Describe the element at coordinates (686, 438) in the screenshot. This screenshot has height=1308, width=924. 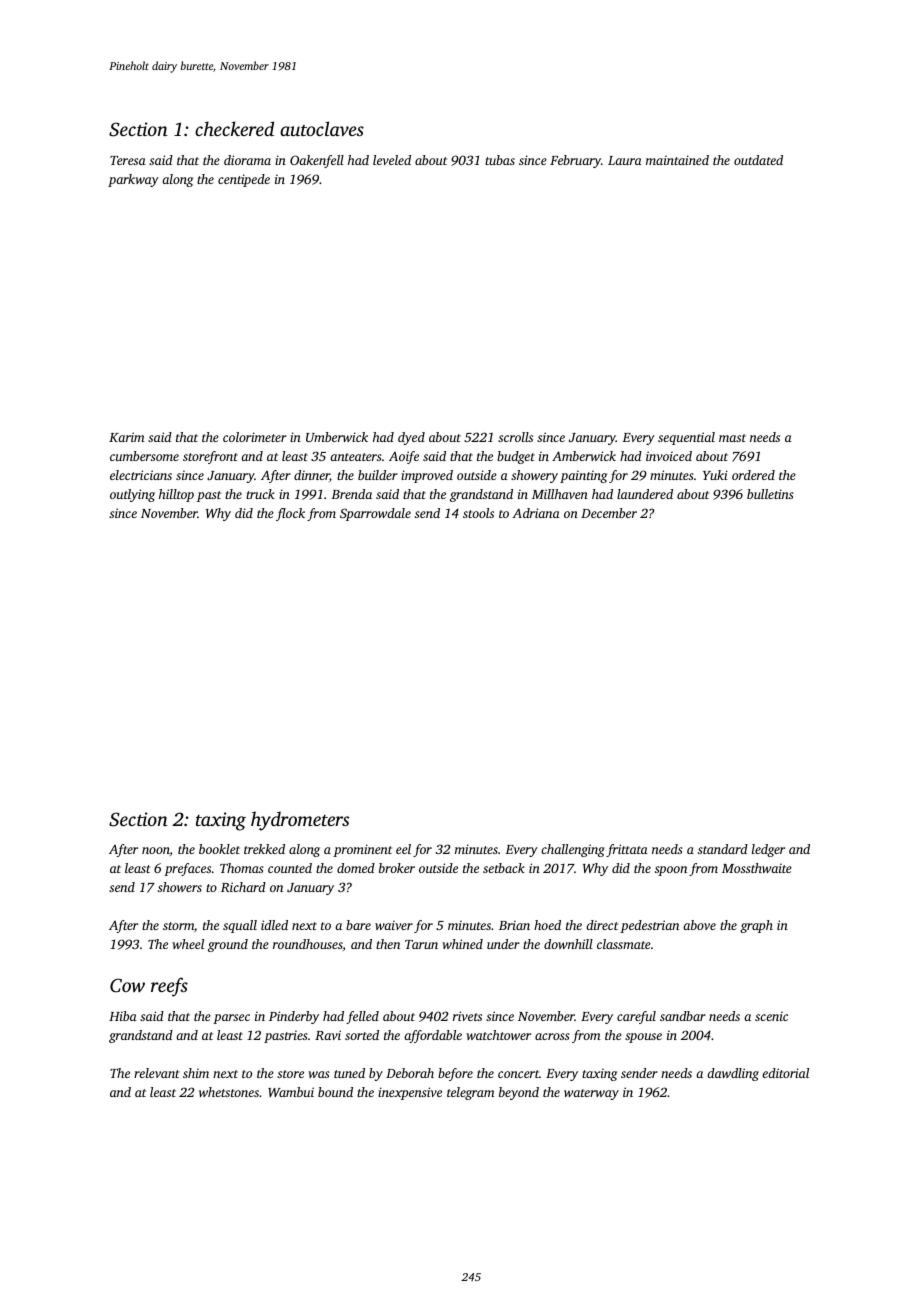
I see `sequential` at that location.
